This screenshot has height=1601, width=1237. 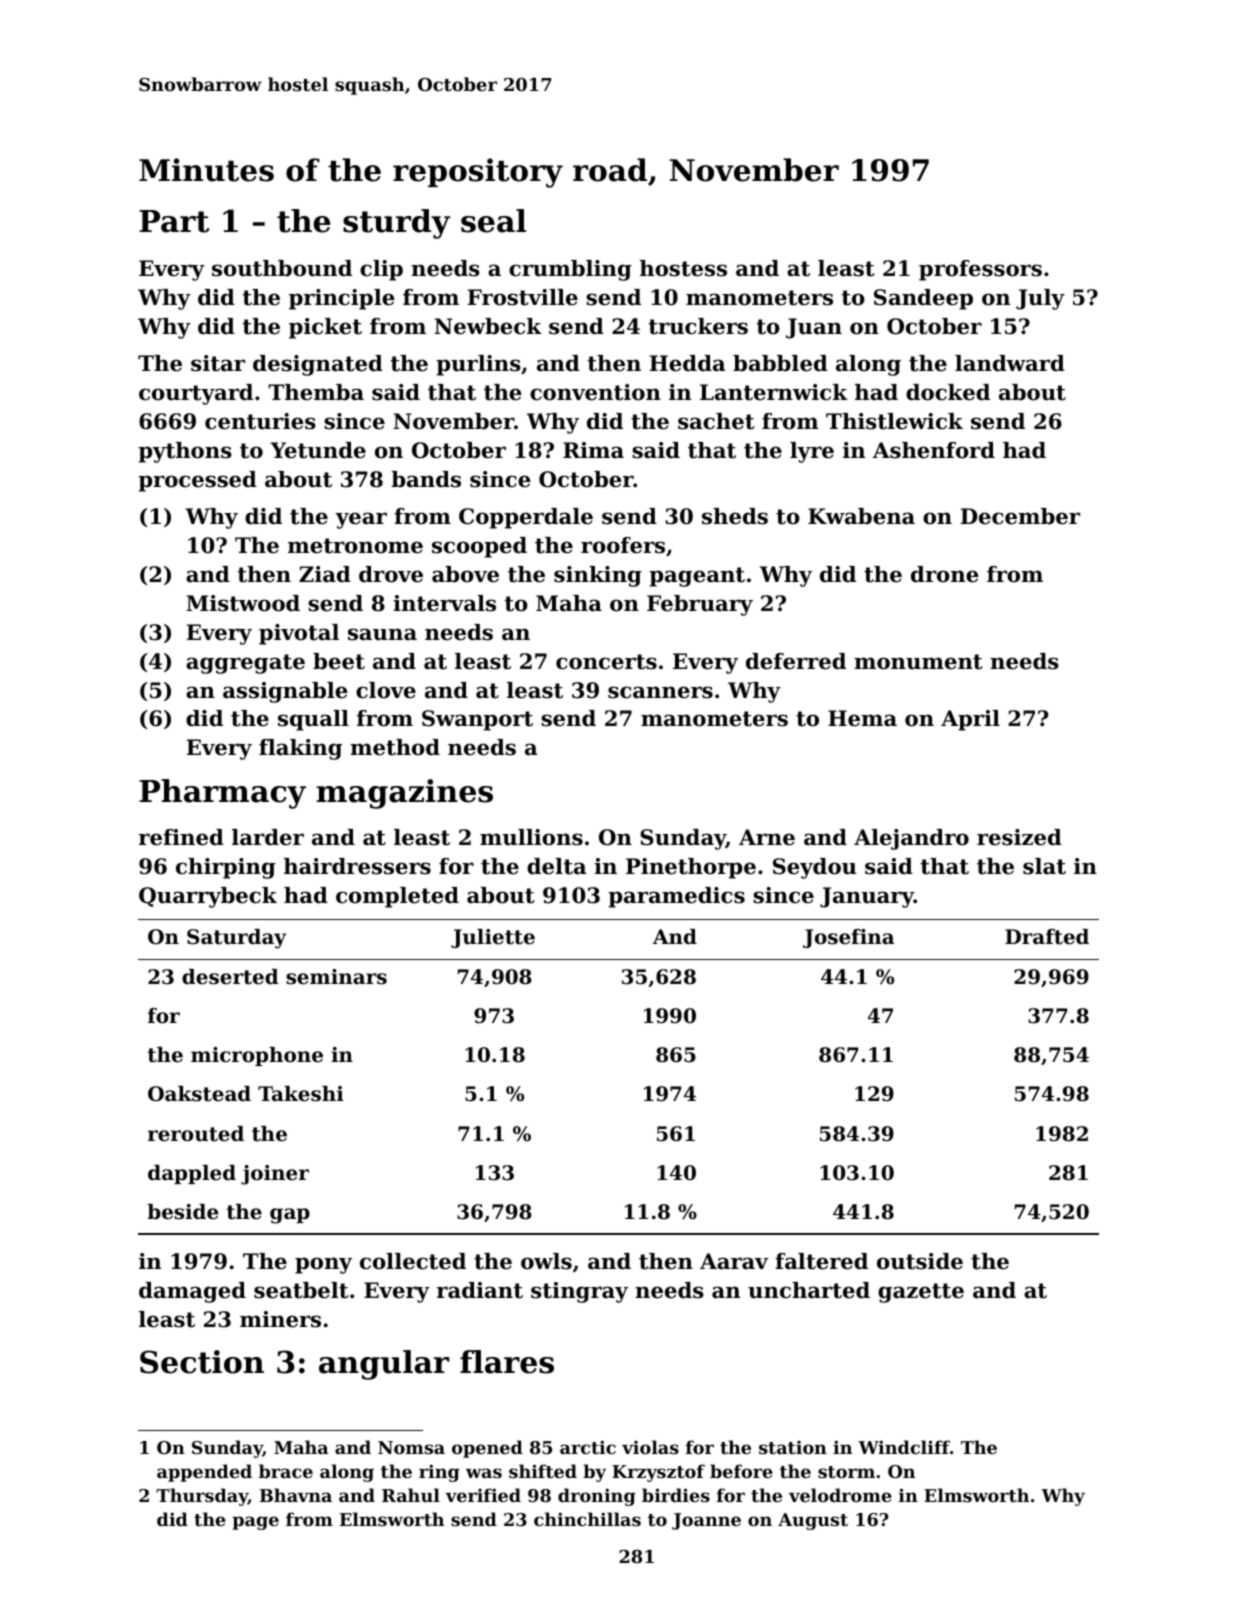 What do you see at coordinates (237, 939) in the screenshot?
I see `Saturday` at bounding box center [237, 939].
